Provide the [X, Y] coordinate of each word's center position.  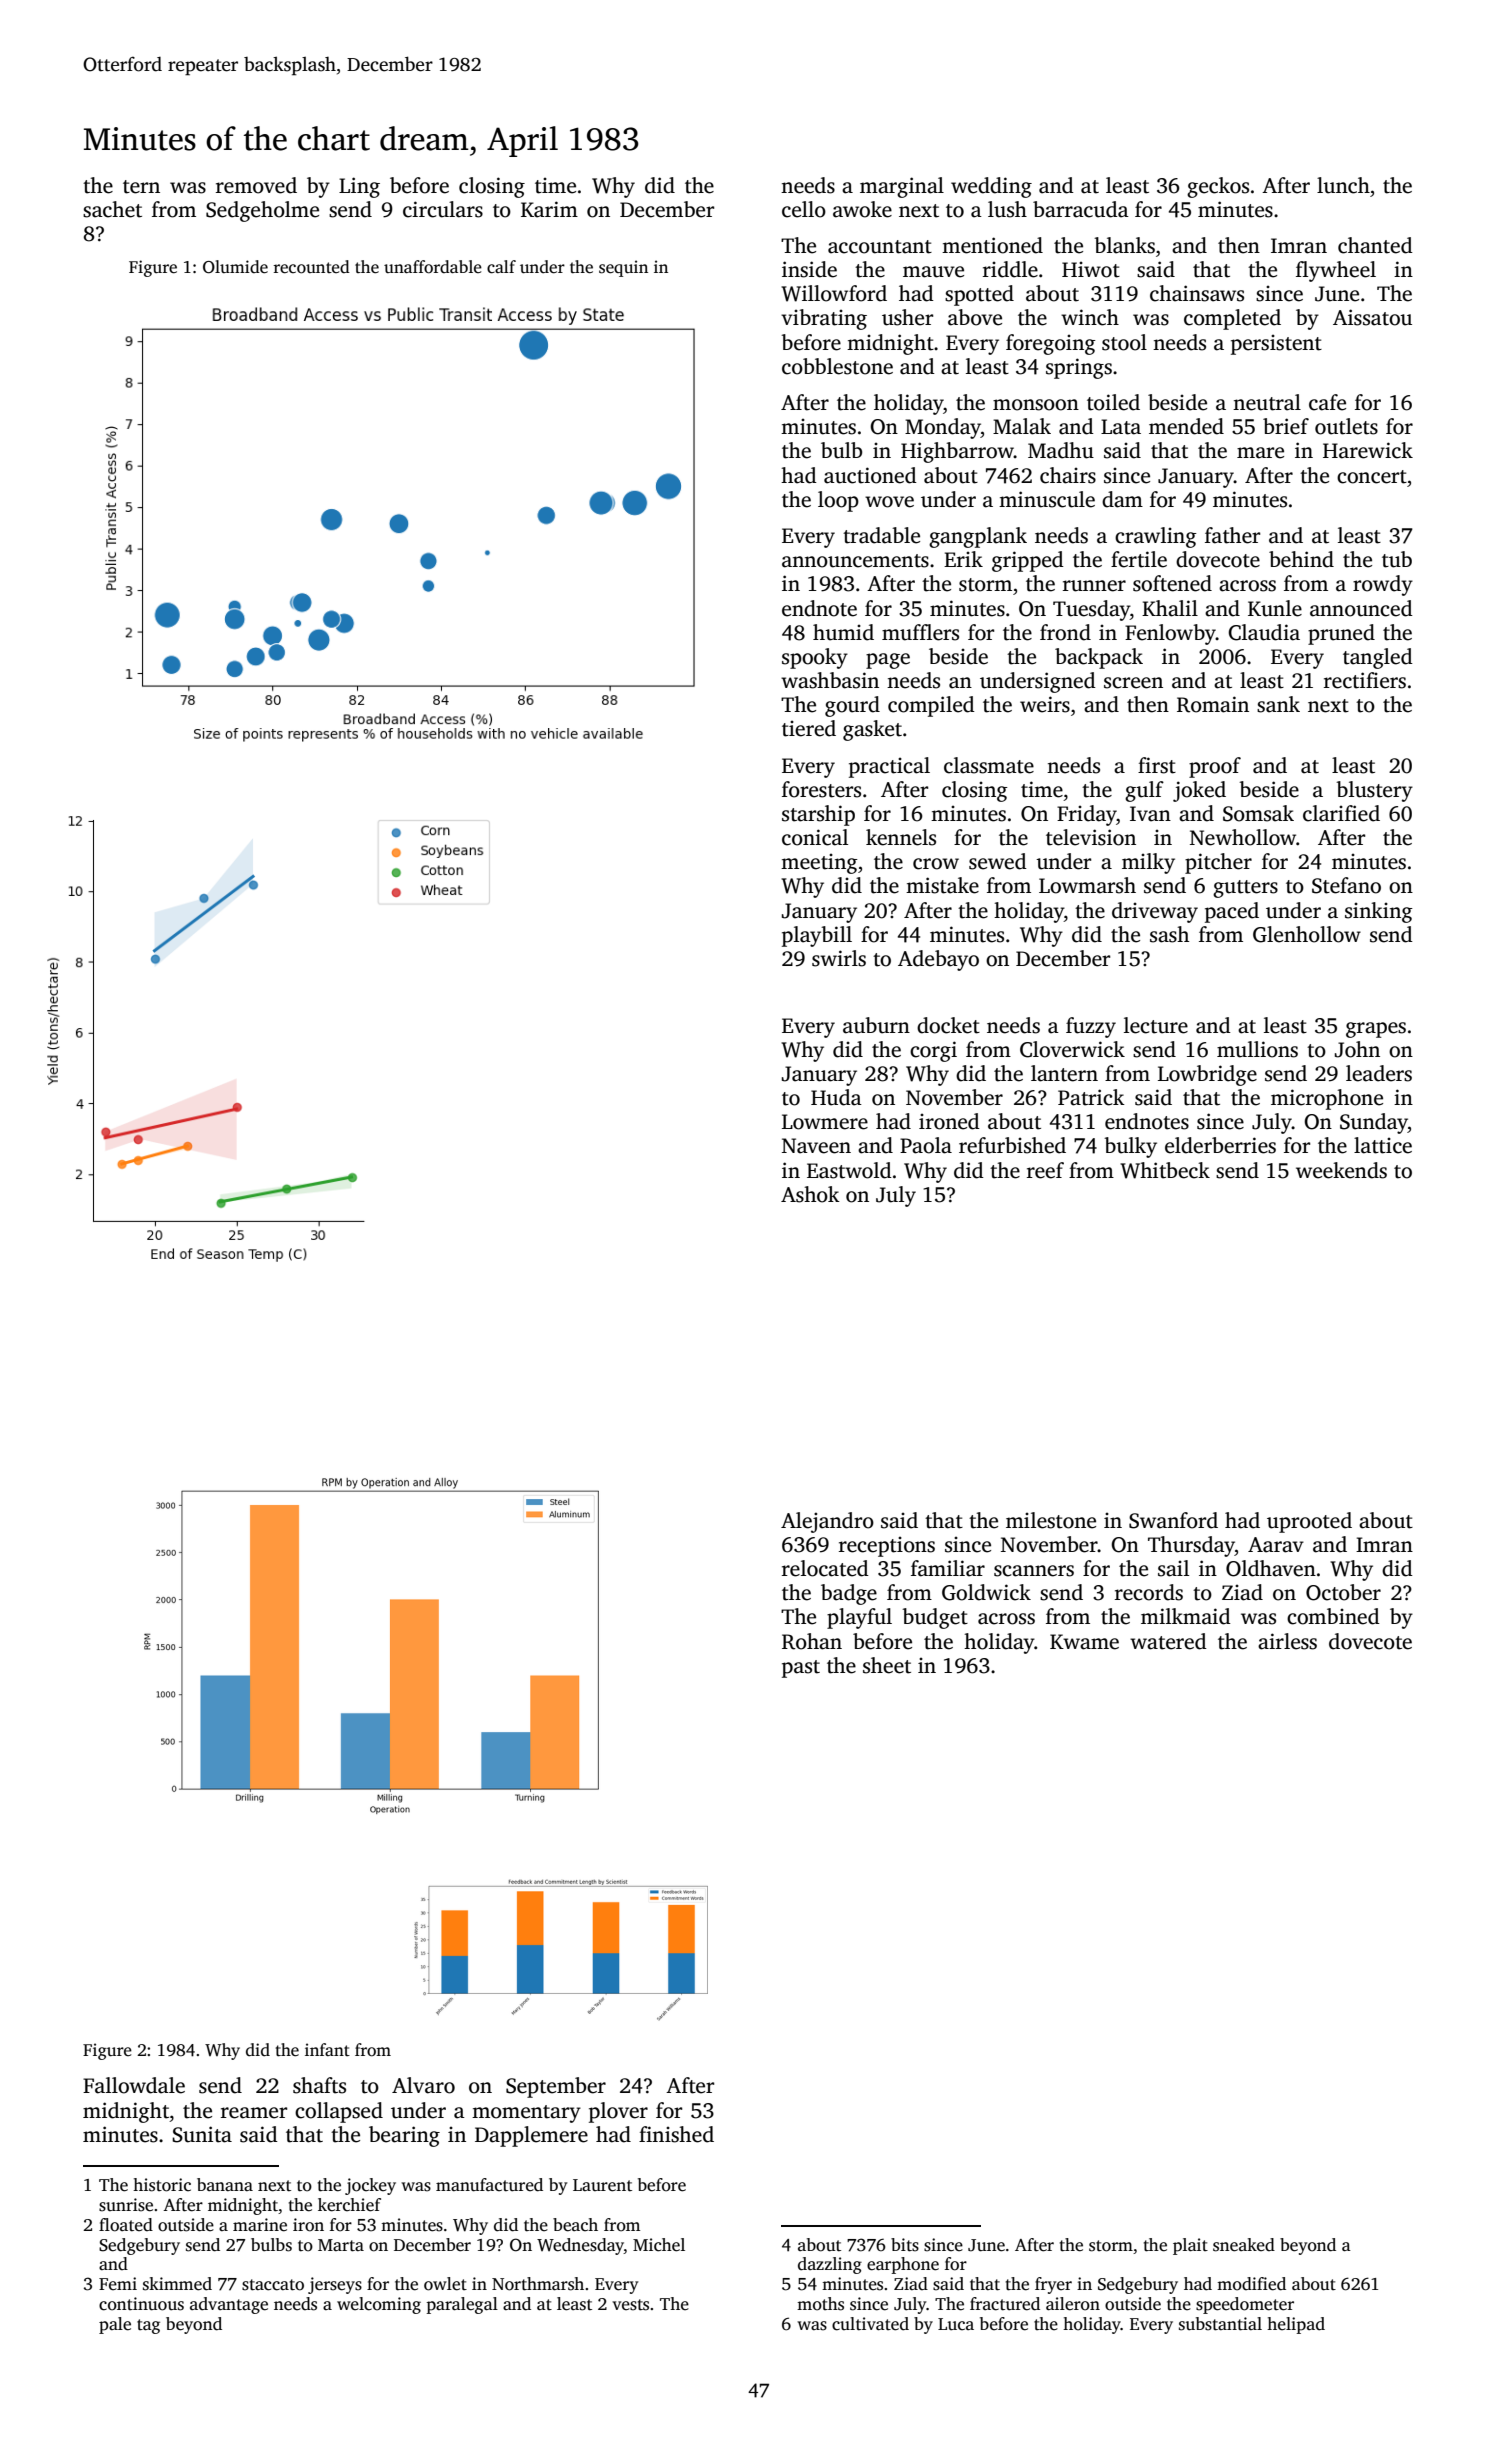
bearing [404, 2136]
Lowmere [825, 1122]
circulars [443, 209]
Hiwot [1091, 270]
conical [815, 837]
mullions [1257, 1049]
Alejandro [827, 1522]
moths [820, 2304]
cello [804, 209]
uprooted [1309, 1522]
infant [327, 2049]
